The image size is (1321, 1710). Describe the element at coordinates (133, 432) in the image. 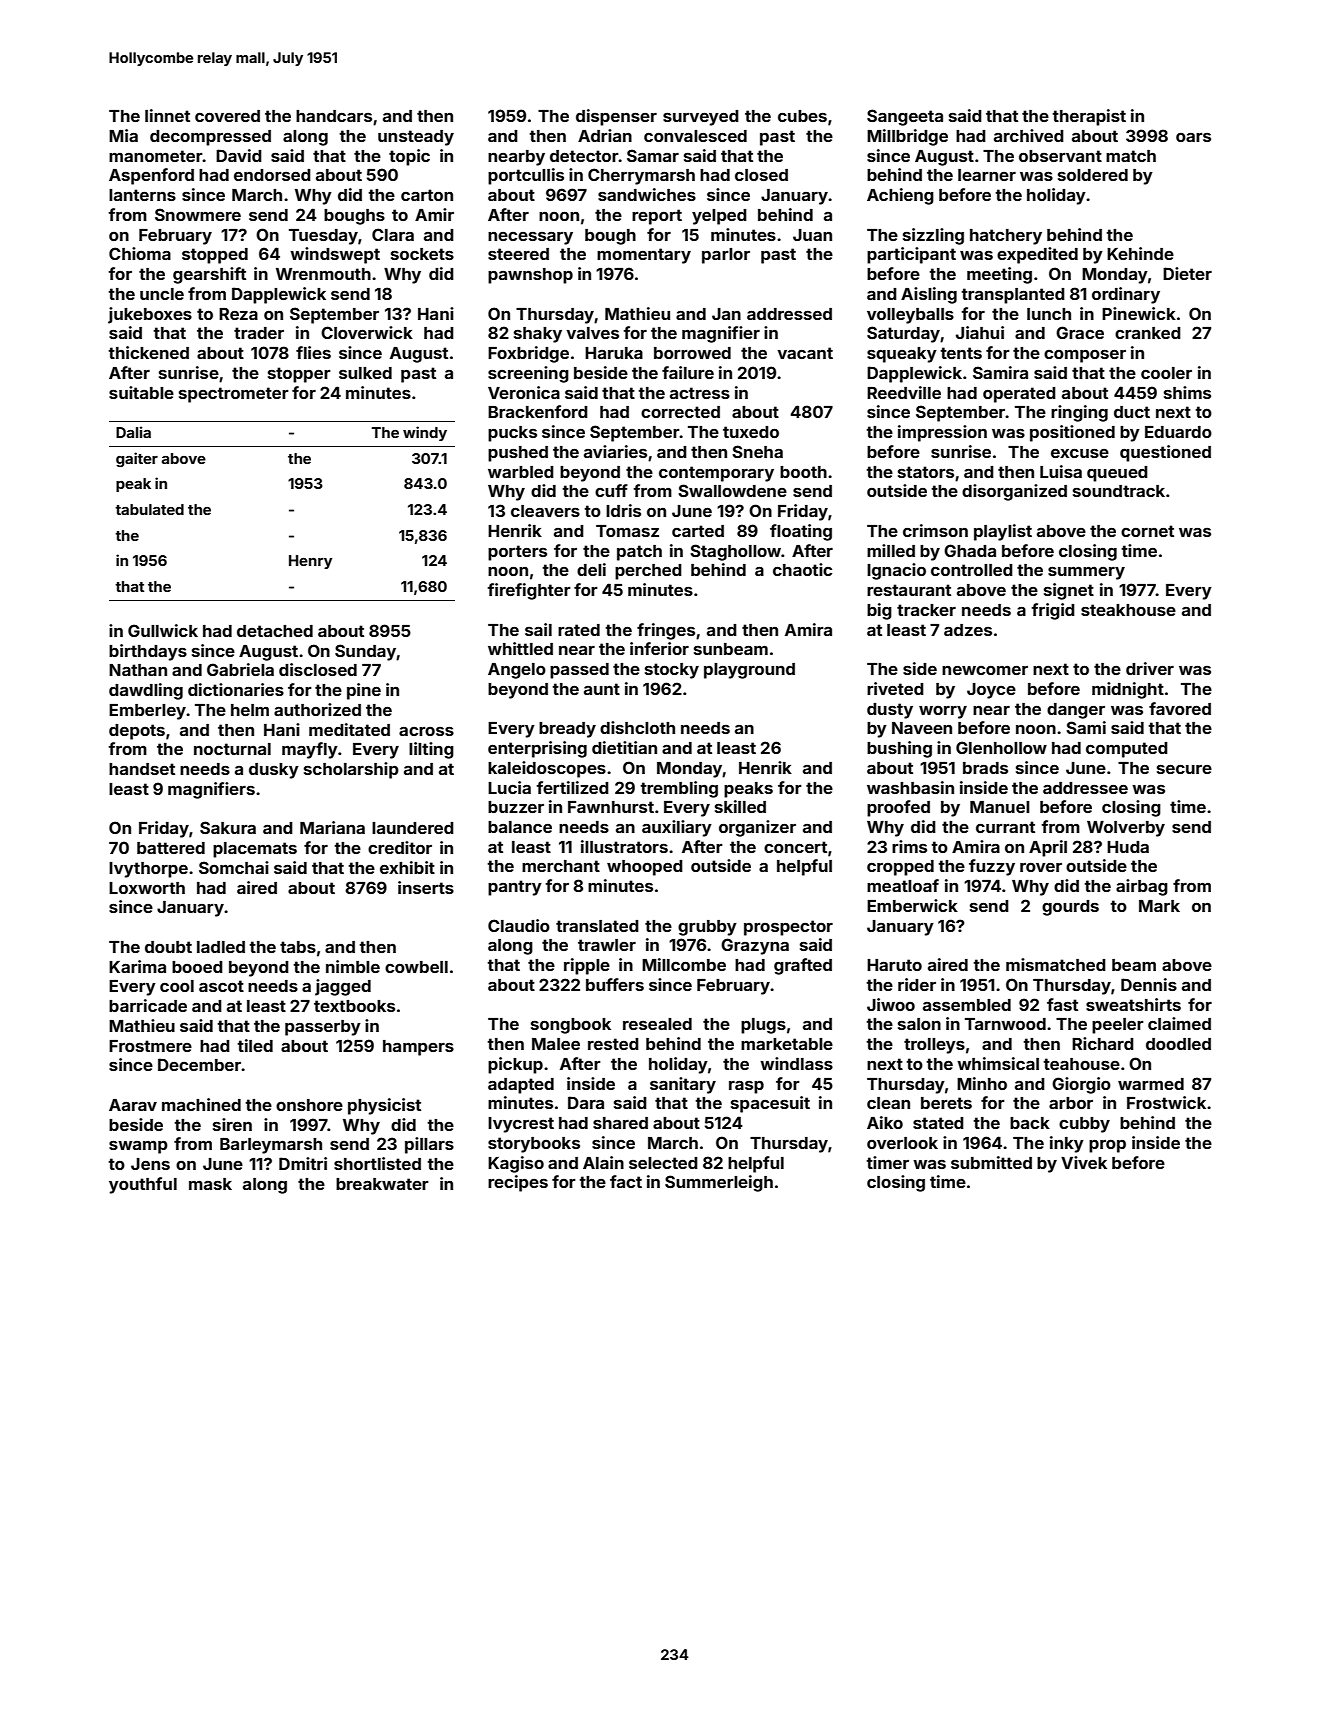

I see `Dalia` at that location.
